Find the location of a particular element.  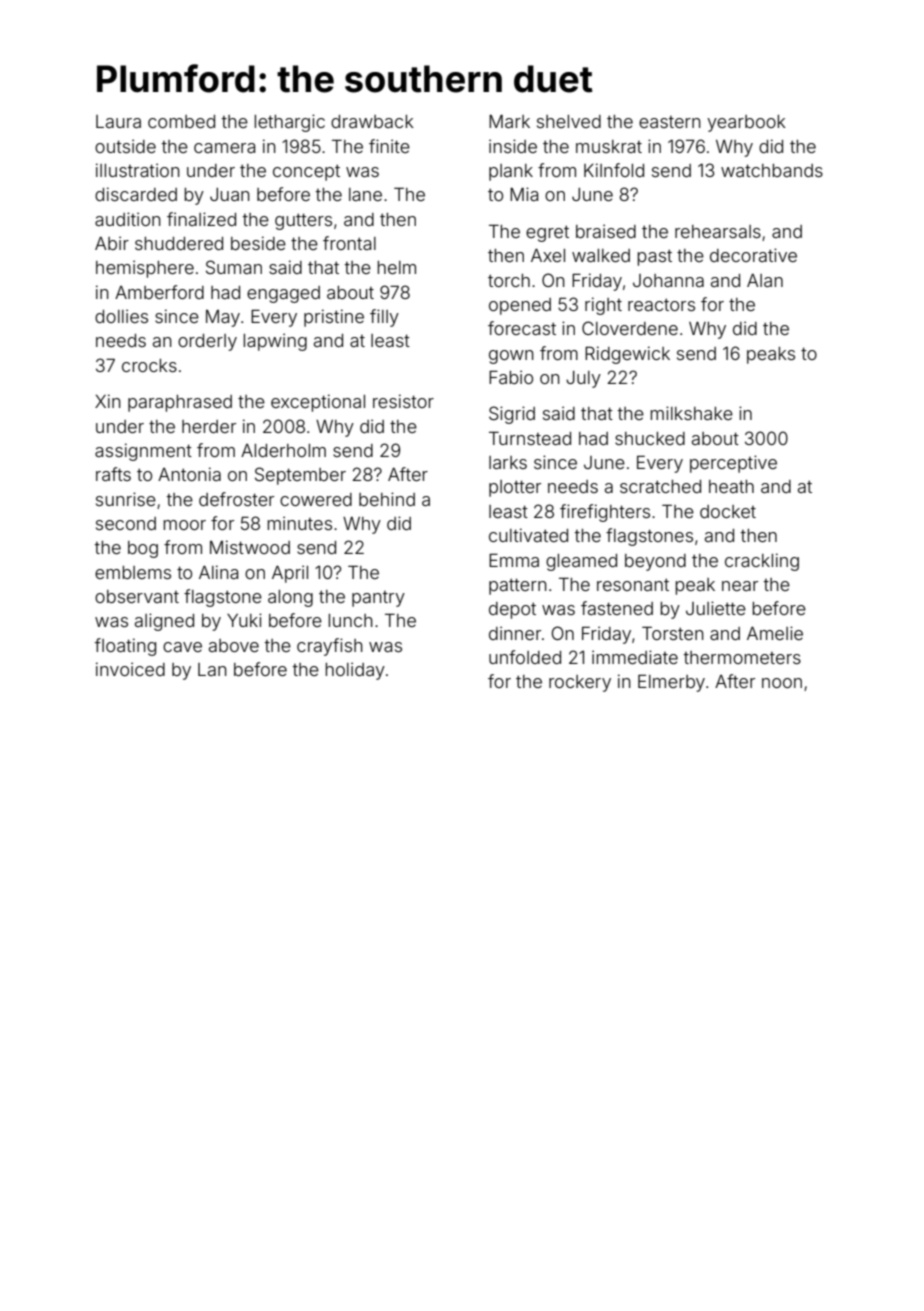

yearbook is located at coordinates (746, 123).
